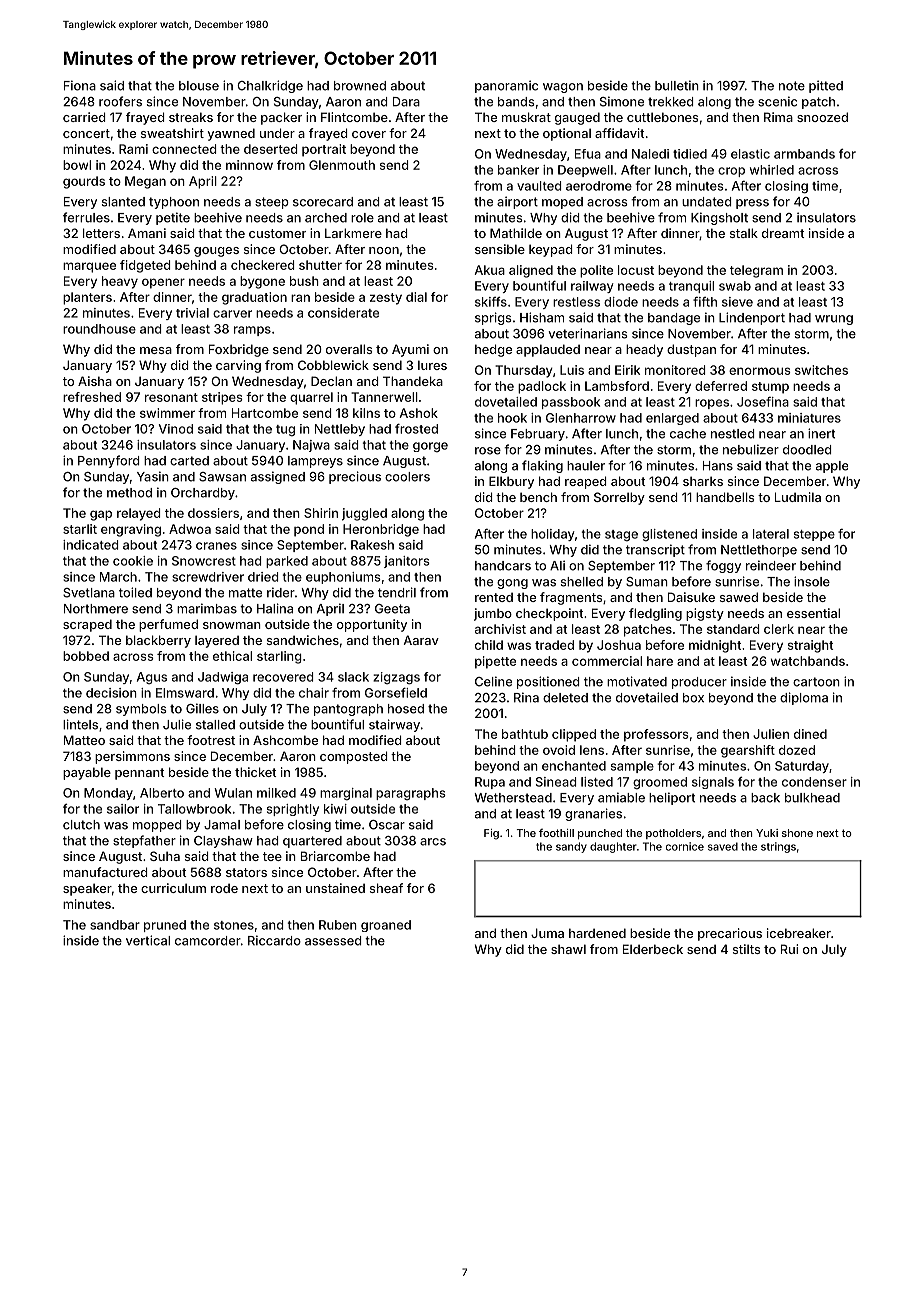 The image size is (924, 1308). What do you see at coordinates (86, 656) in the image?
I see `bobbed` at bounding box center [86, 656].
